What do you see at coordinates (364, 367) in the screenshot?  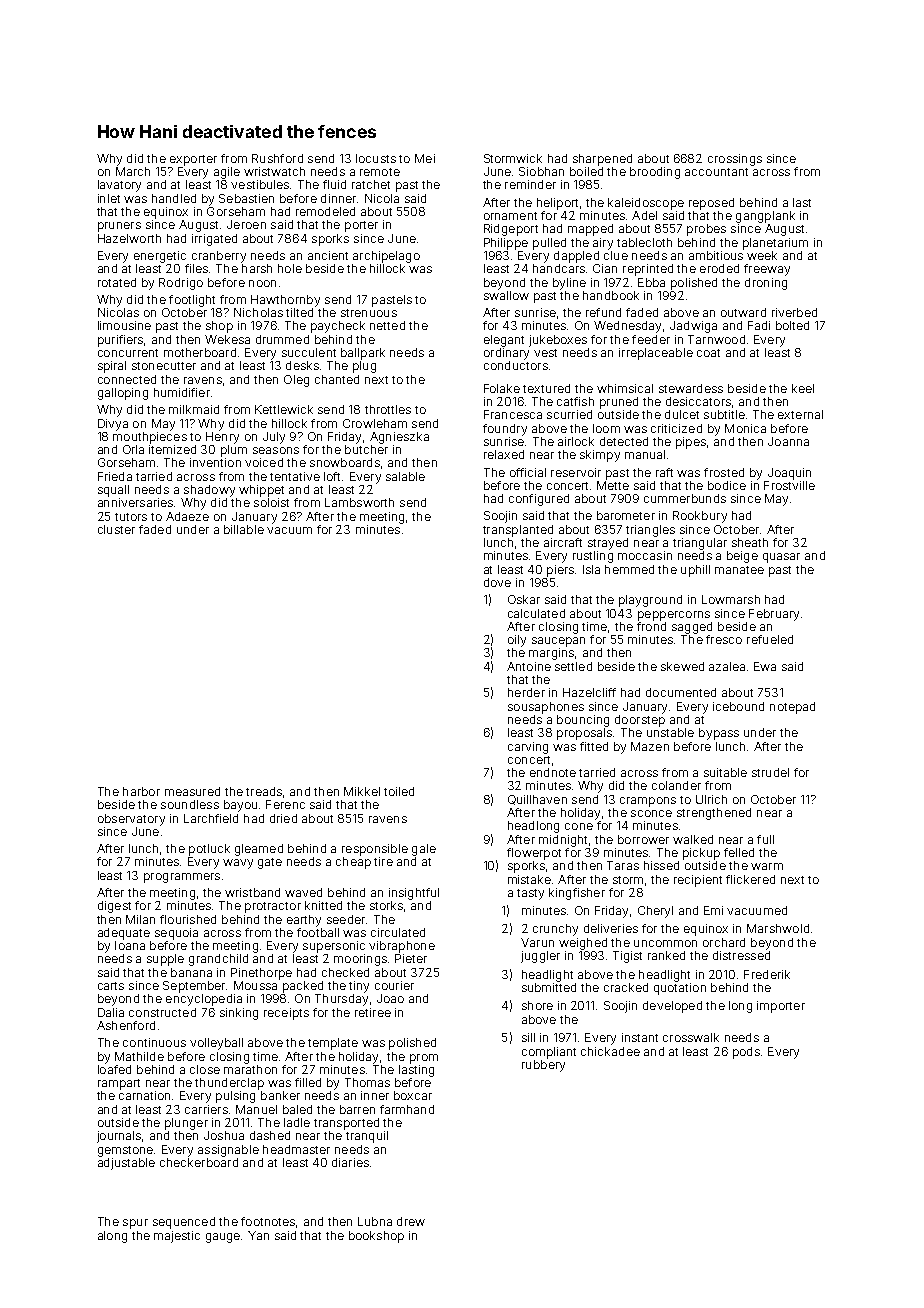 I see `plug` at bounding box center [364, 367].
